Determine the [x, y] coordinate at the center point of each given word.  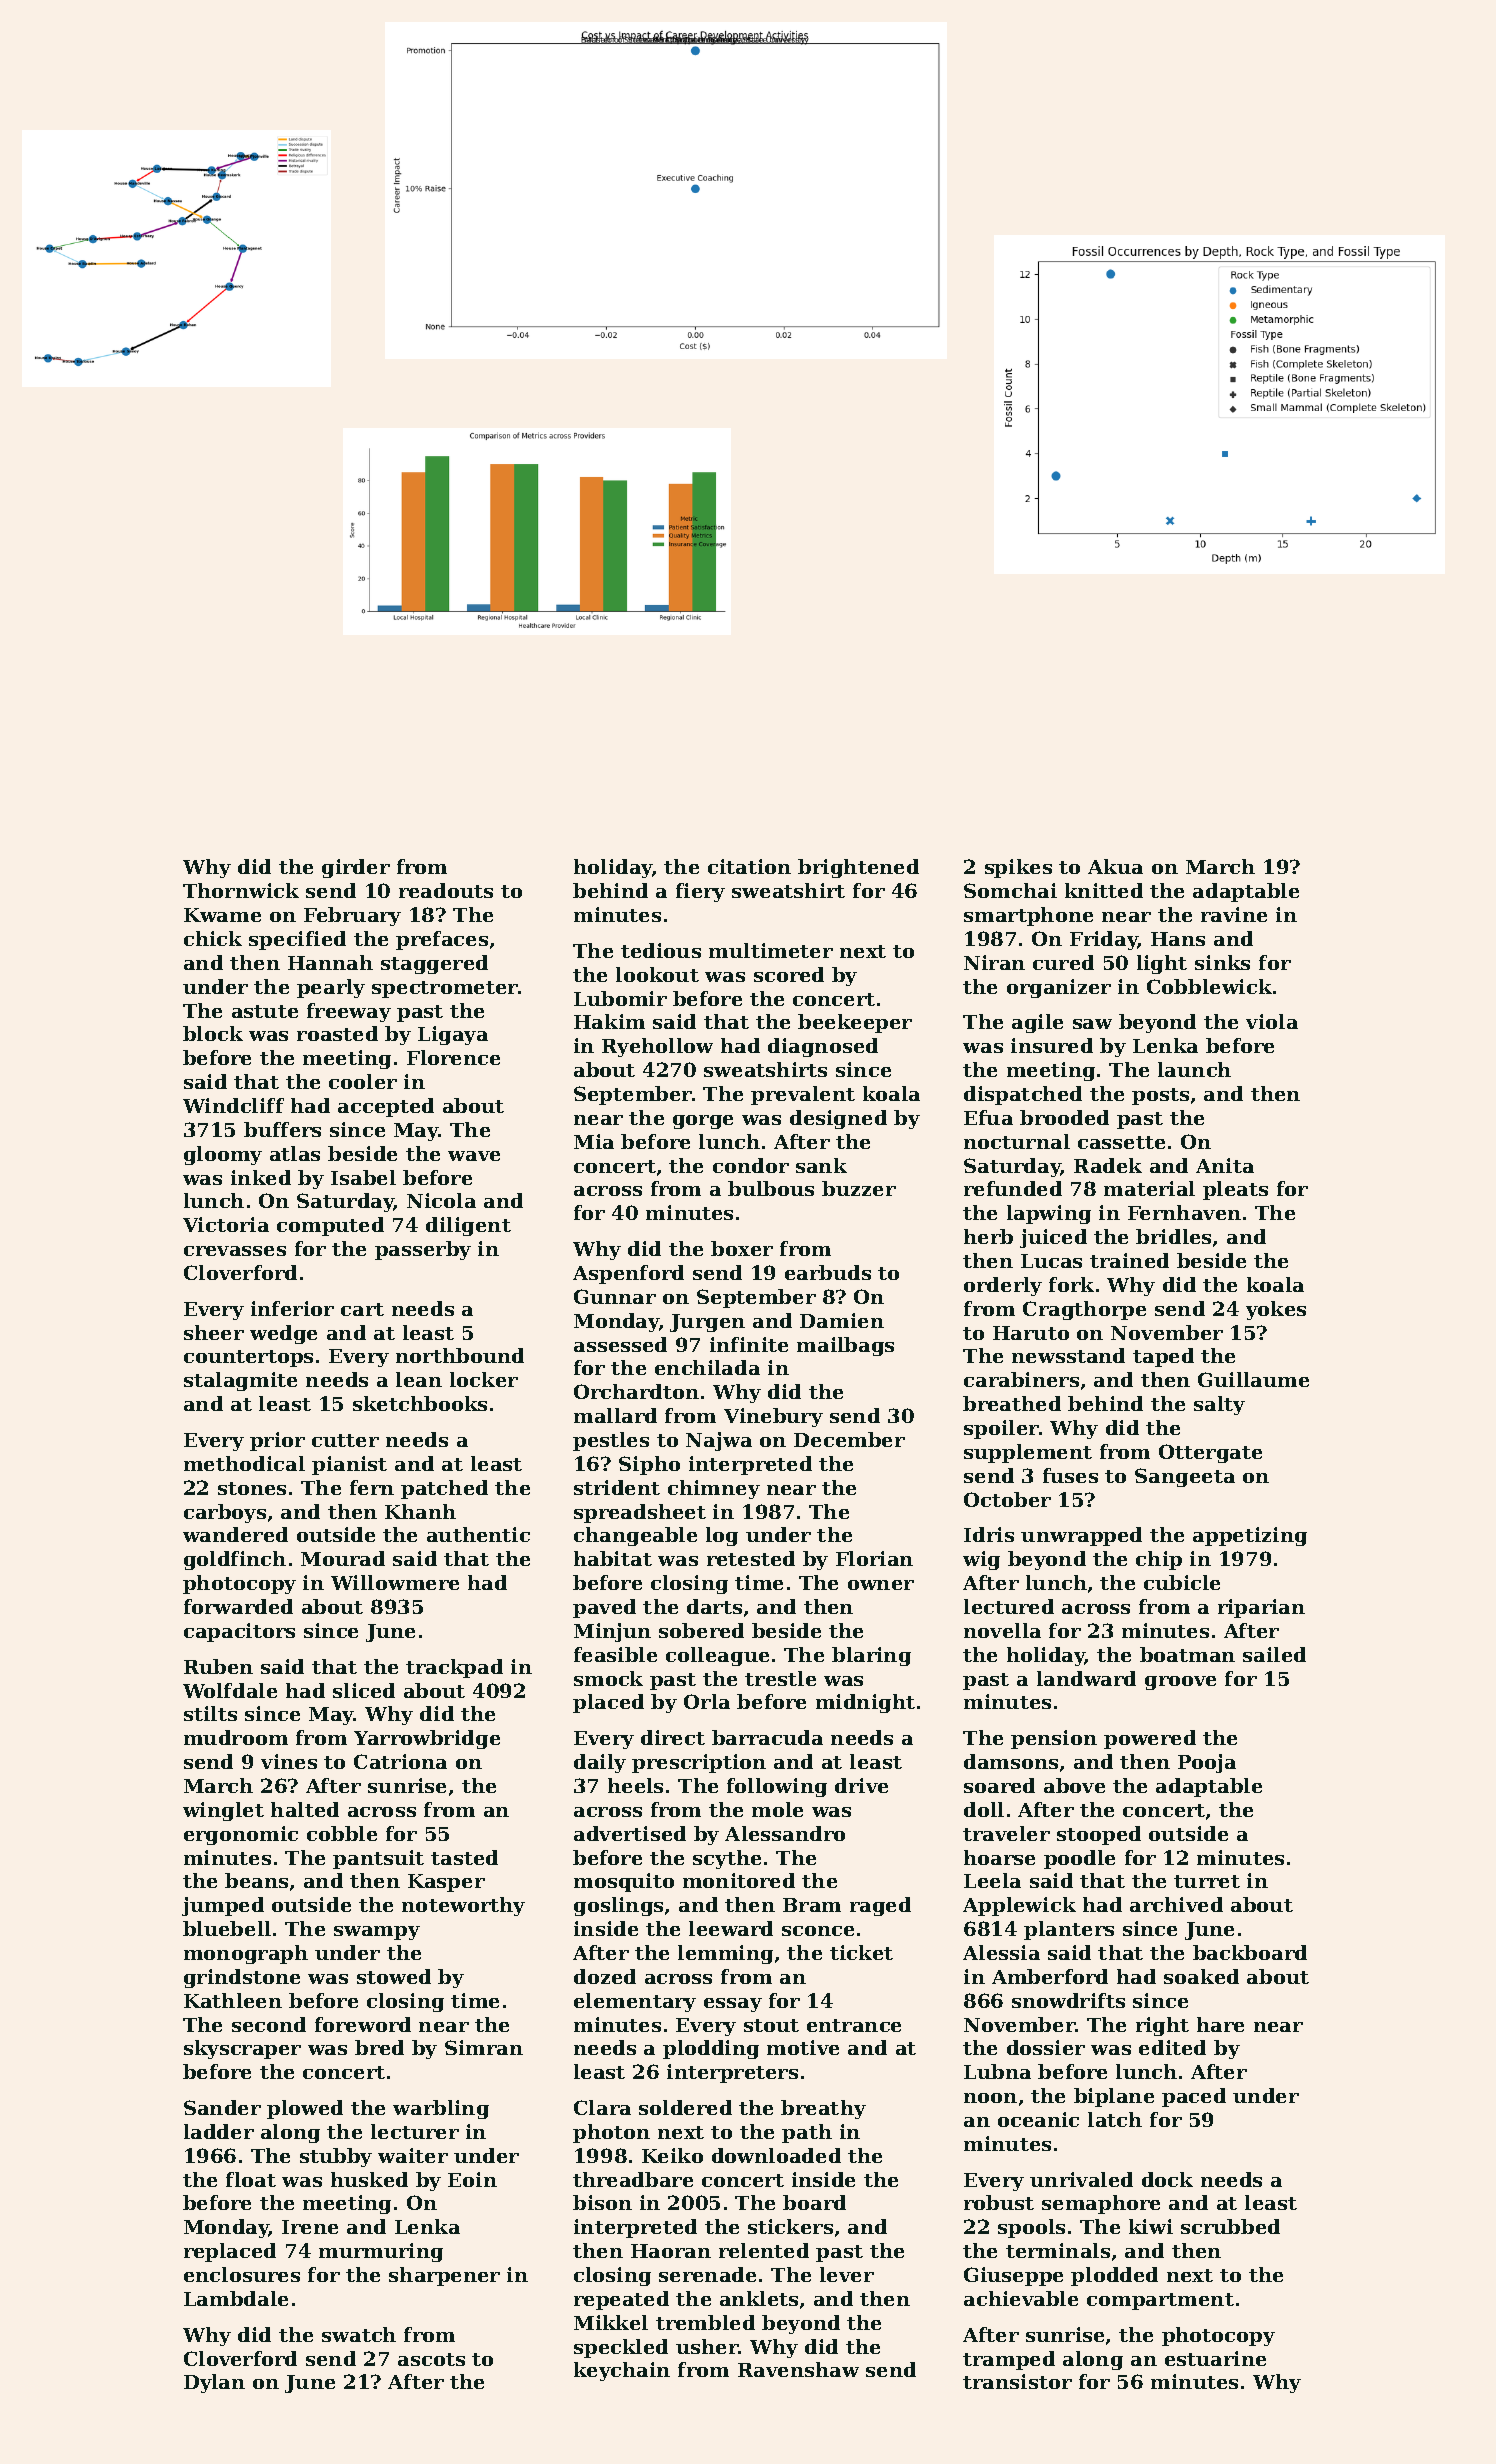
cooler [363, 1081]
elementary [635, 2002]
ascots [431, 2359]
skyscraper [242, 2049]
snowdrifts [1068, 2000]
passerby [423, 1250]
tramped [1009, 2360]
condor [751, 1165]
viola [1272, 1021]
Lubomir [620, 998]
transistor [1017, 2381]
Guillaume [1253, 1379]
